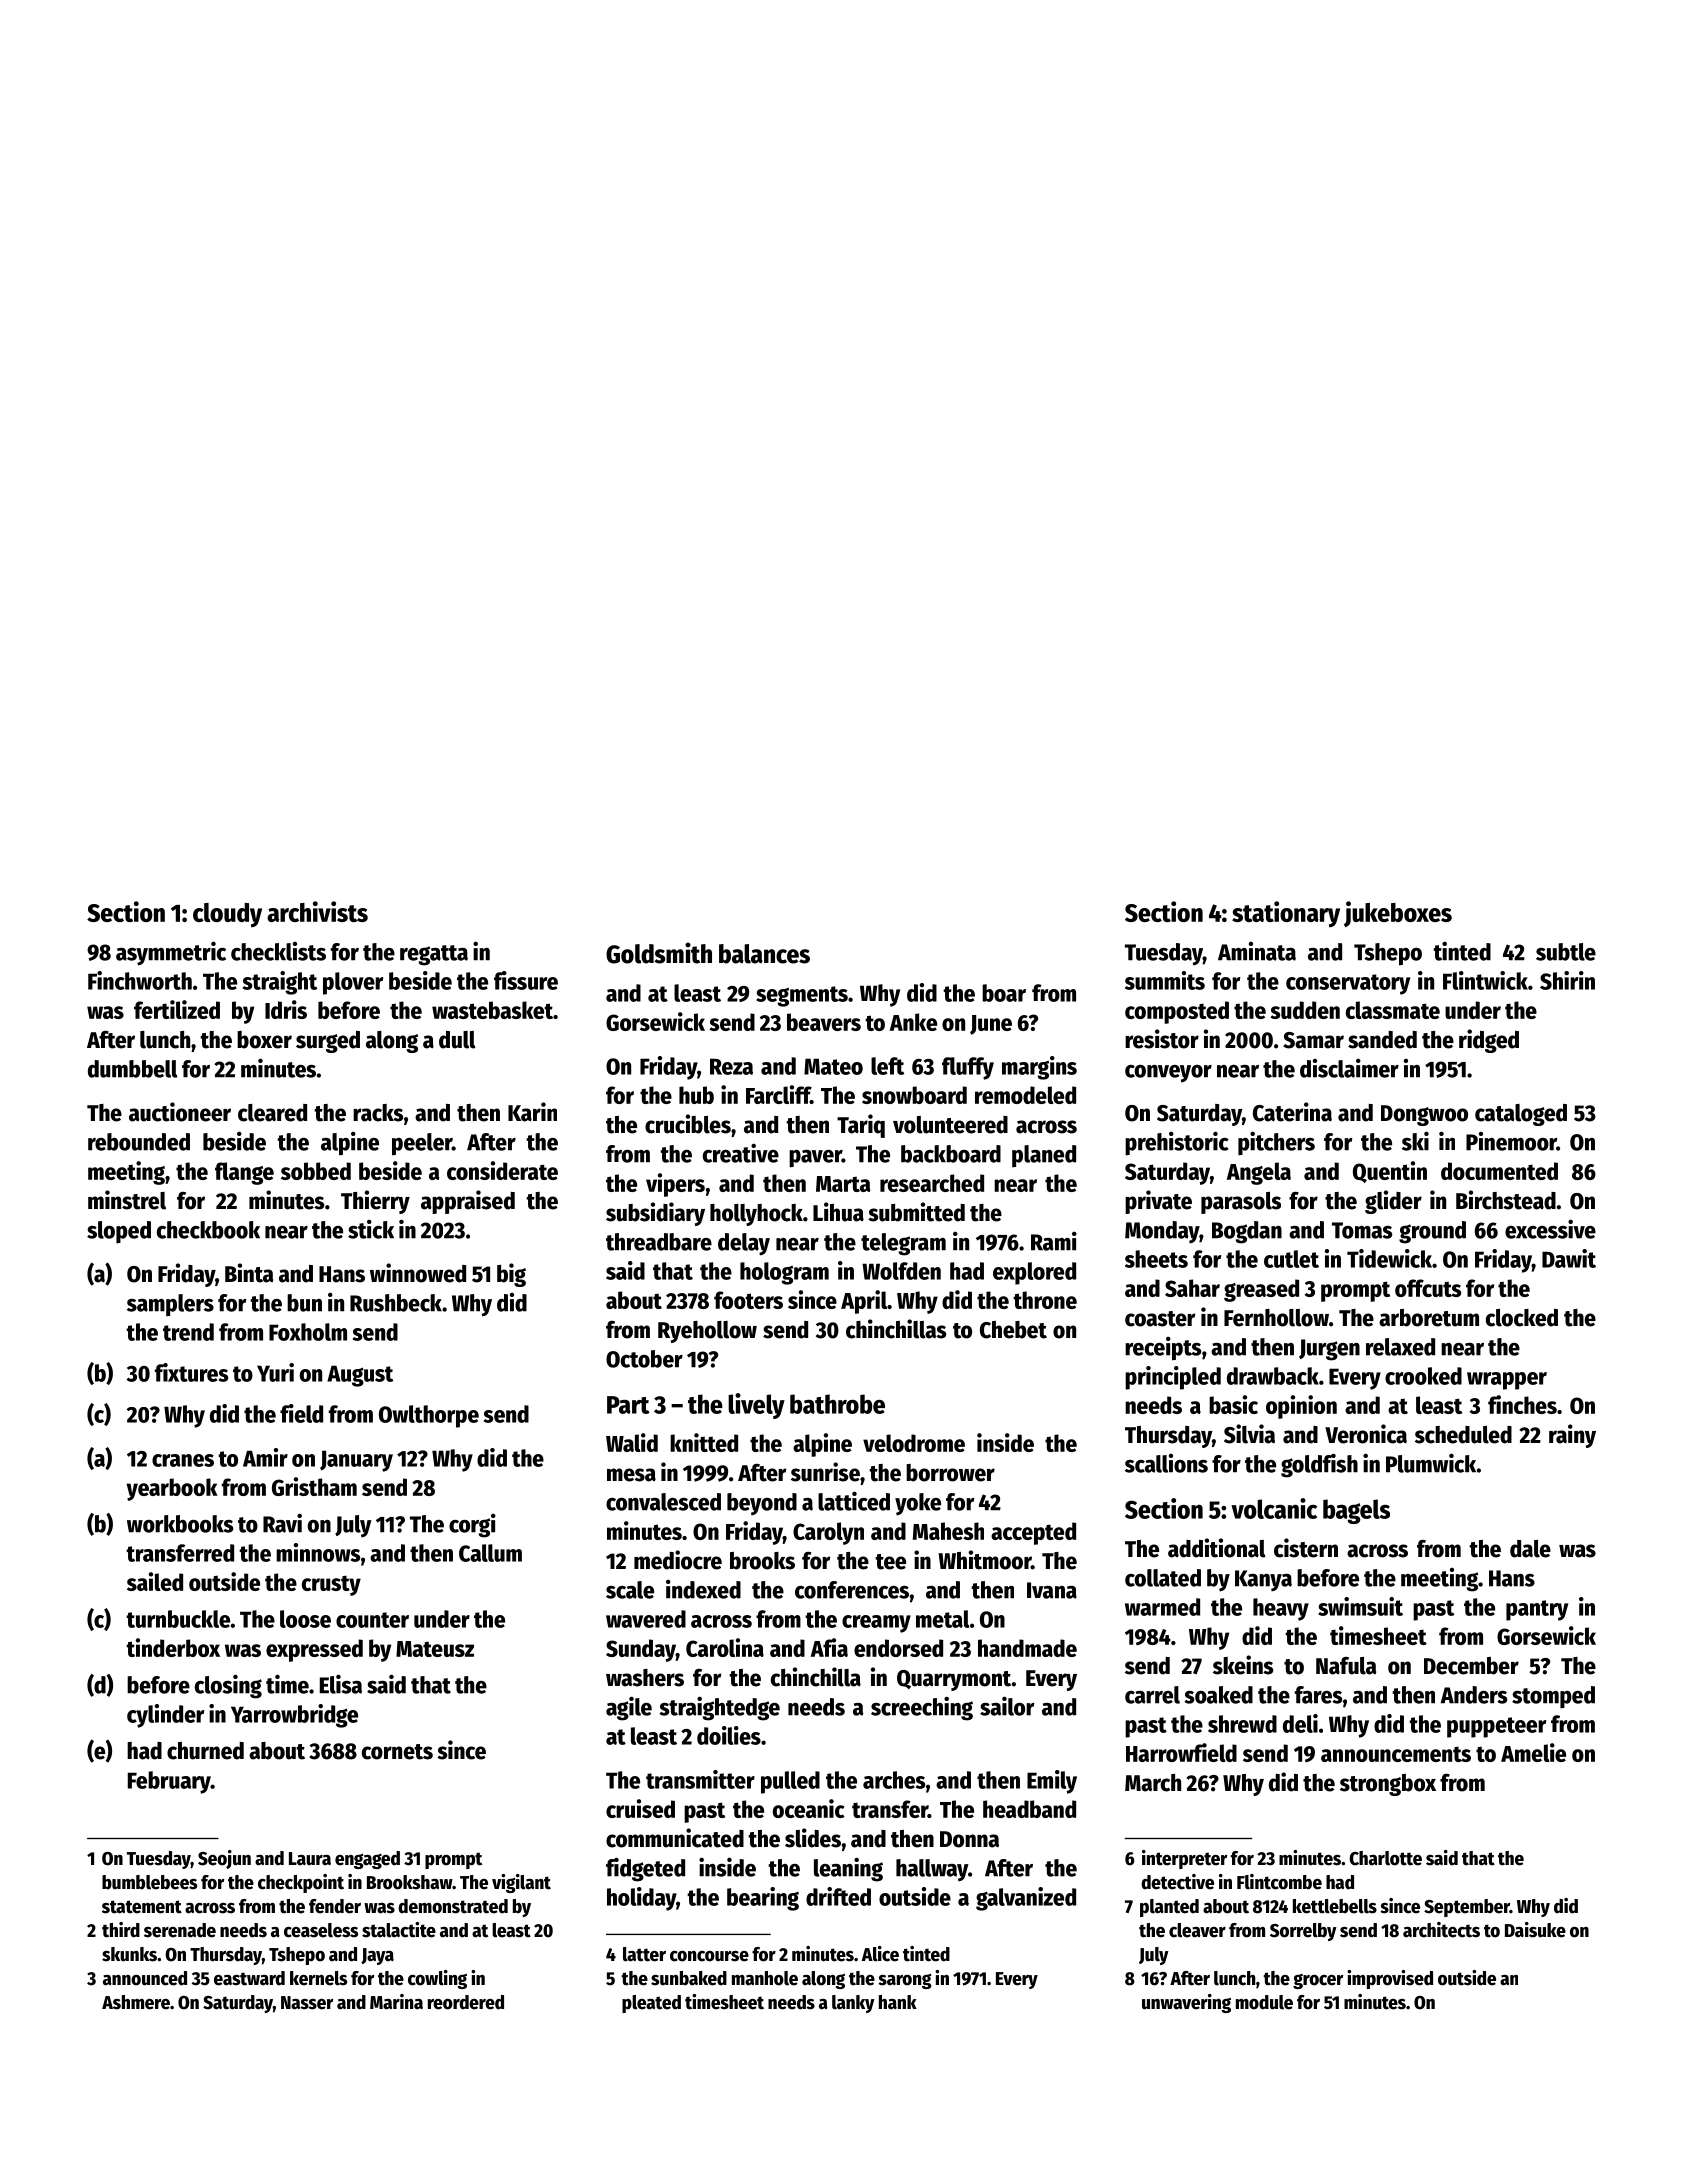 This screenshot has height=2178, width=1683. I want to click on Owlthorpe, so click(429, 1416).
